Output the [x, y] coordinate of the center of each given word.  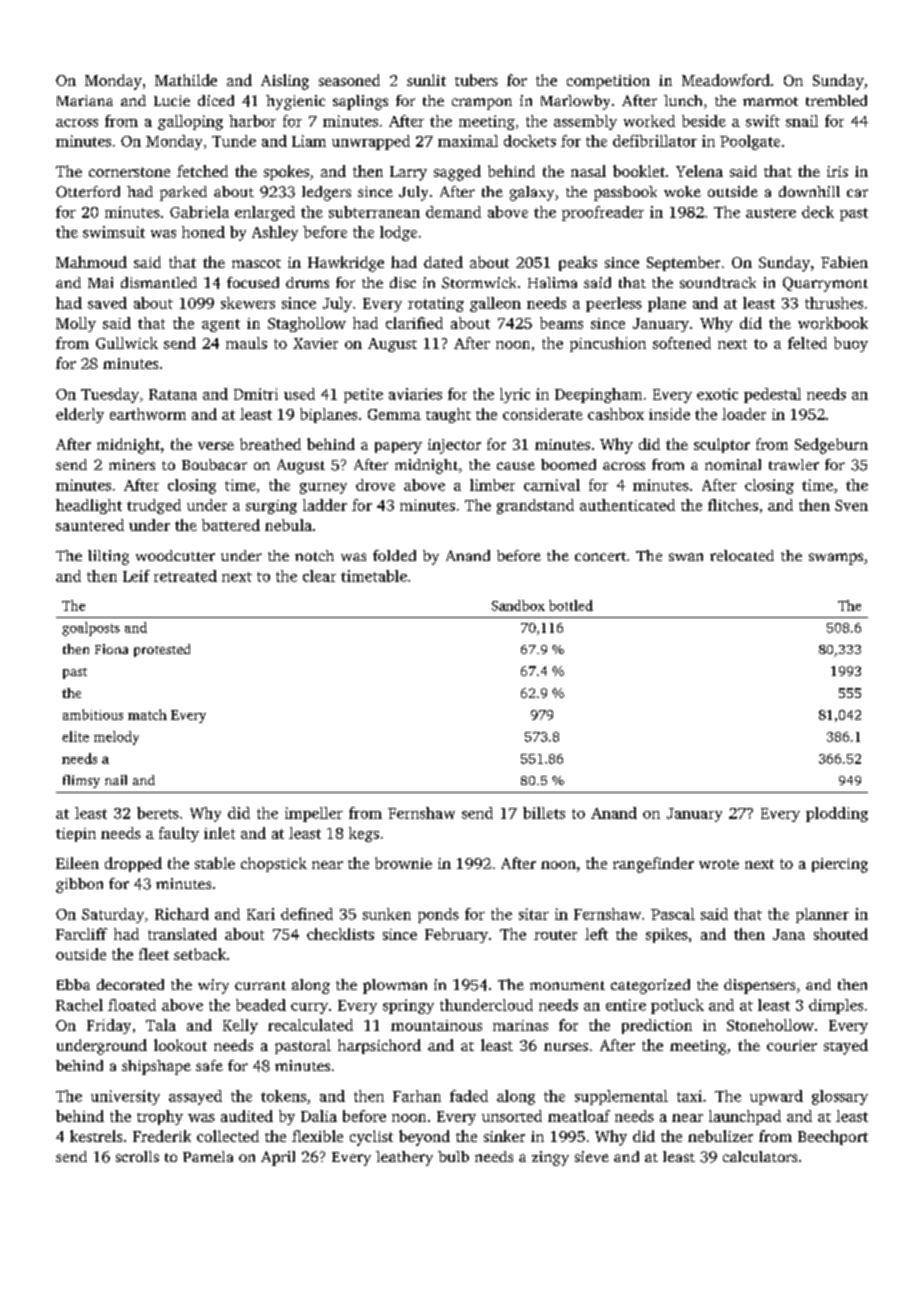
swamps [836, 559]
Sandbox [518, 605]
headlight [89, 506]
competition [608, 82]
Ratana [173, 394]
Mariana [85, 100]
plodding [837, 814]
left [596, 934]
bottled [571, 605]
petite [363, 395]
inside [669, 414]
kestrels [96, 1136]
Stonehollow [770, 1025]
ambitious [93, 714]
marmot [770, 101]
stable [215, 863]
